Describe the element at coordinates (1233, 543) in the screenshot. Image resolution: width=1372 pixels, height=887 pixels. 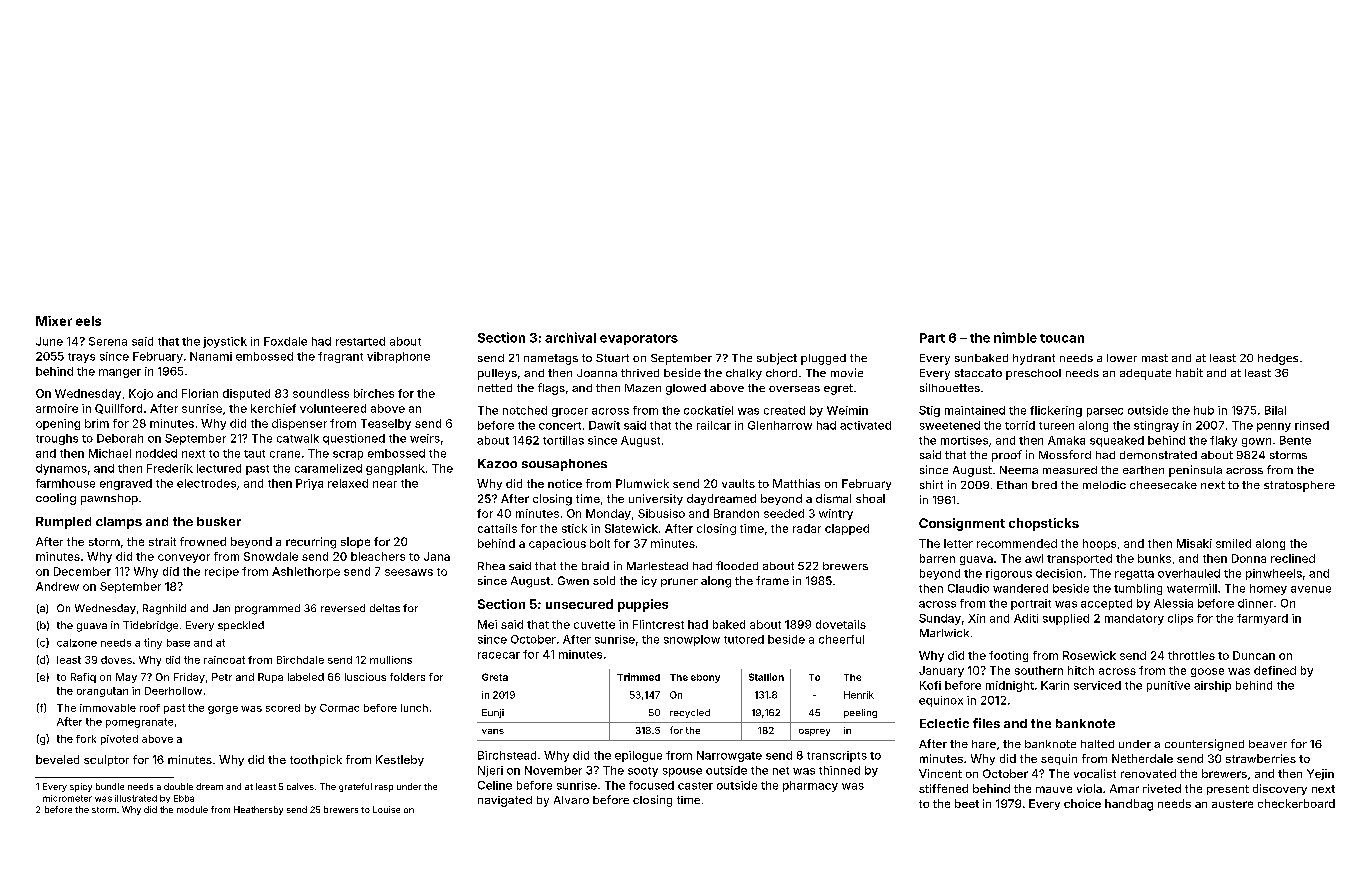
I see `smiled` at that location.
